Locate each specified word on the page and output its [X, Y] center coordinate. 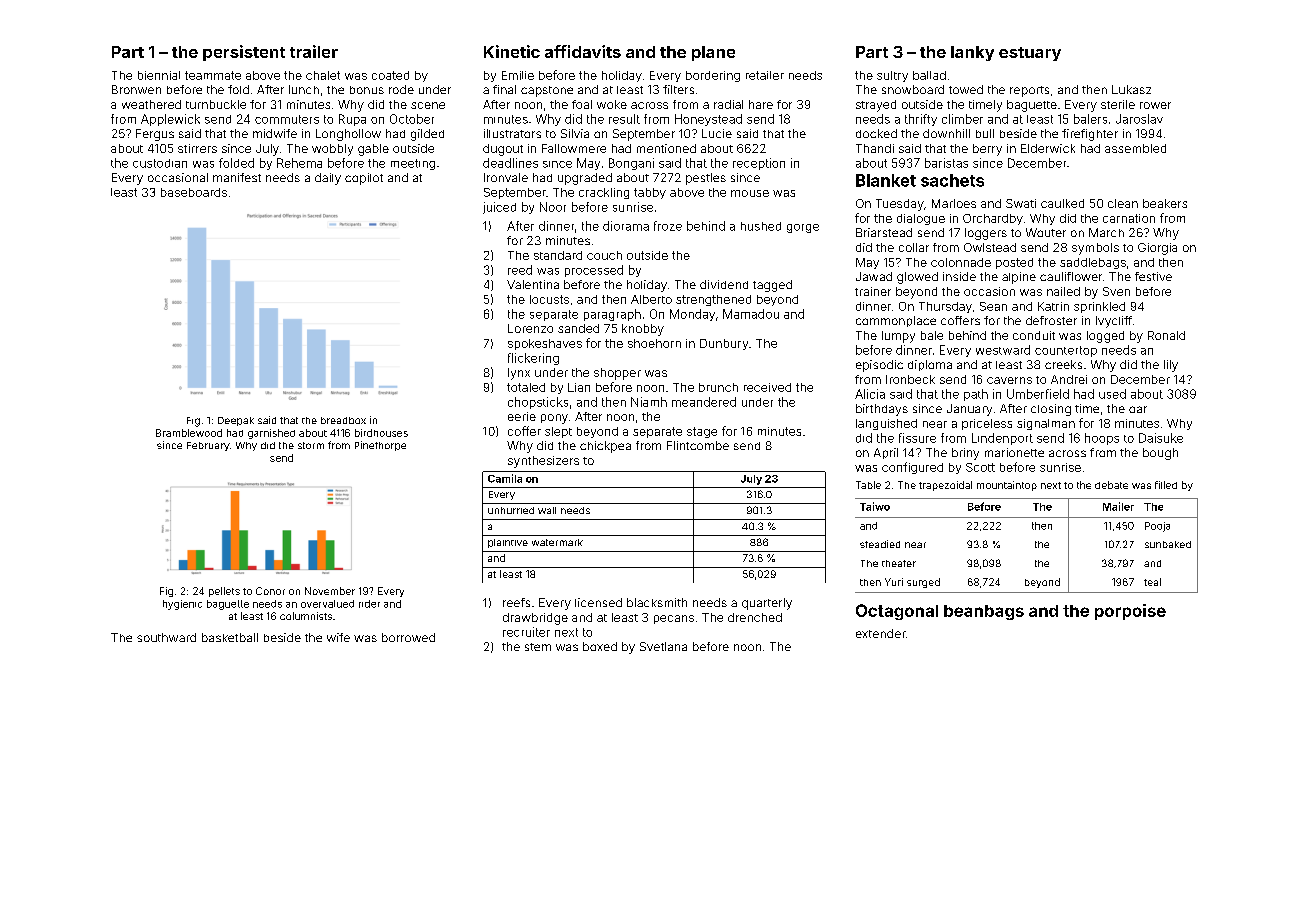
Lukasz [1131, 89]
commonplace [896, 321]
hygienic [182, 605]
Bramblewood [189, 433]
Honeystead [708, 120]
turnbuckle [216, 104]
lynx [519, 374]
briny [965, 454]
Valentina [533, 284]
